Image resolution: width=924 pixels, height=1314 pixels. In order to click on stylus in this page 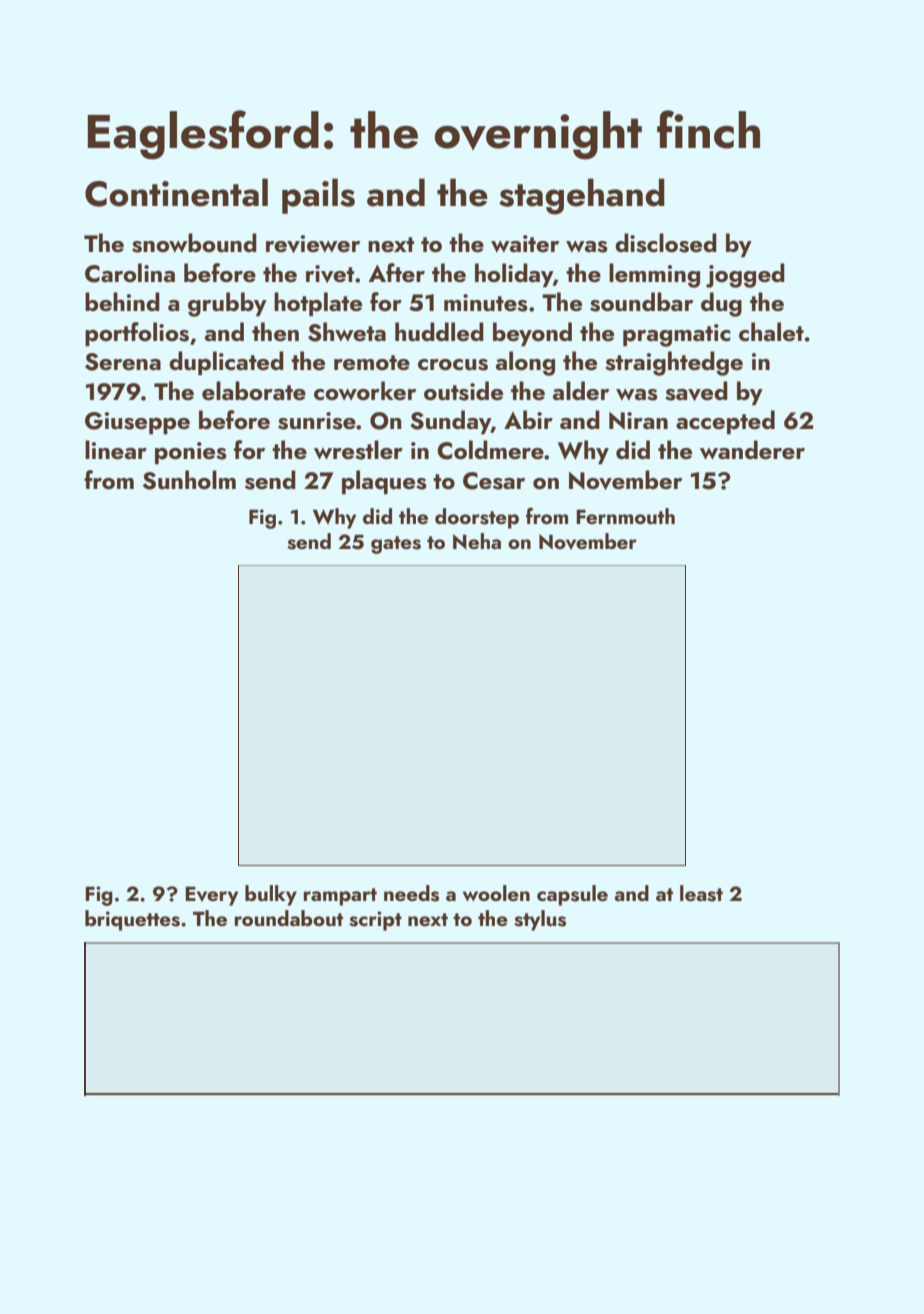, I will do `click(540, 920)`.
